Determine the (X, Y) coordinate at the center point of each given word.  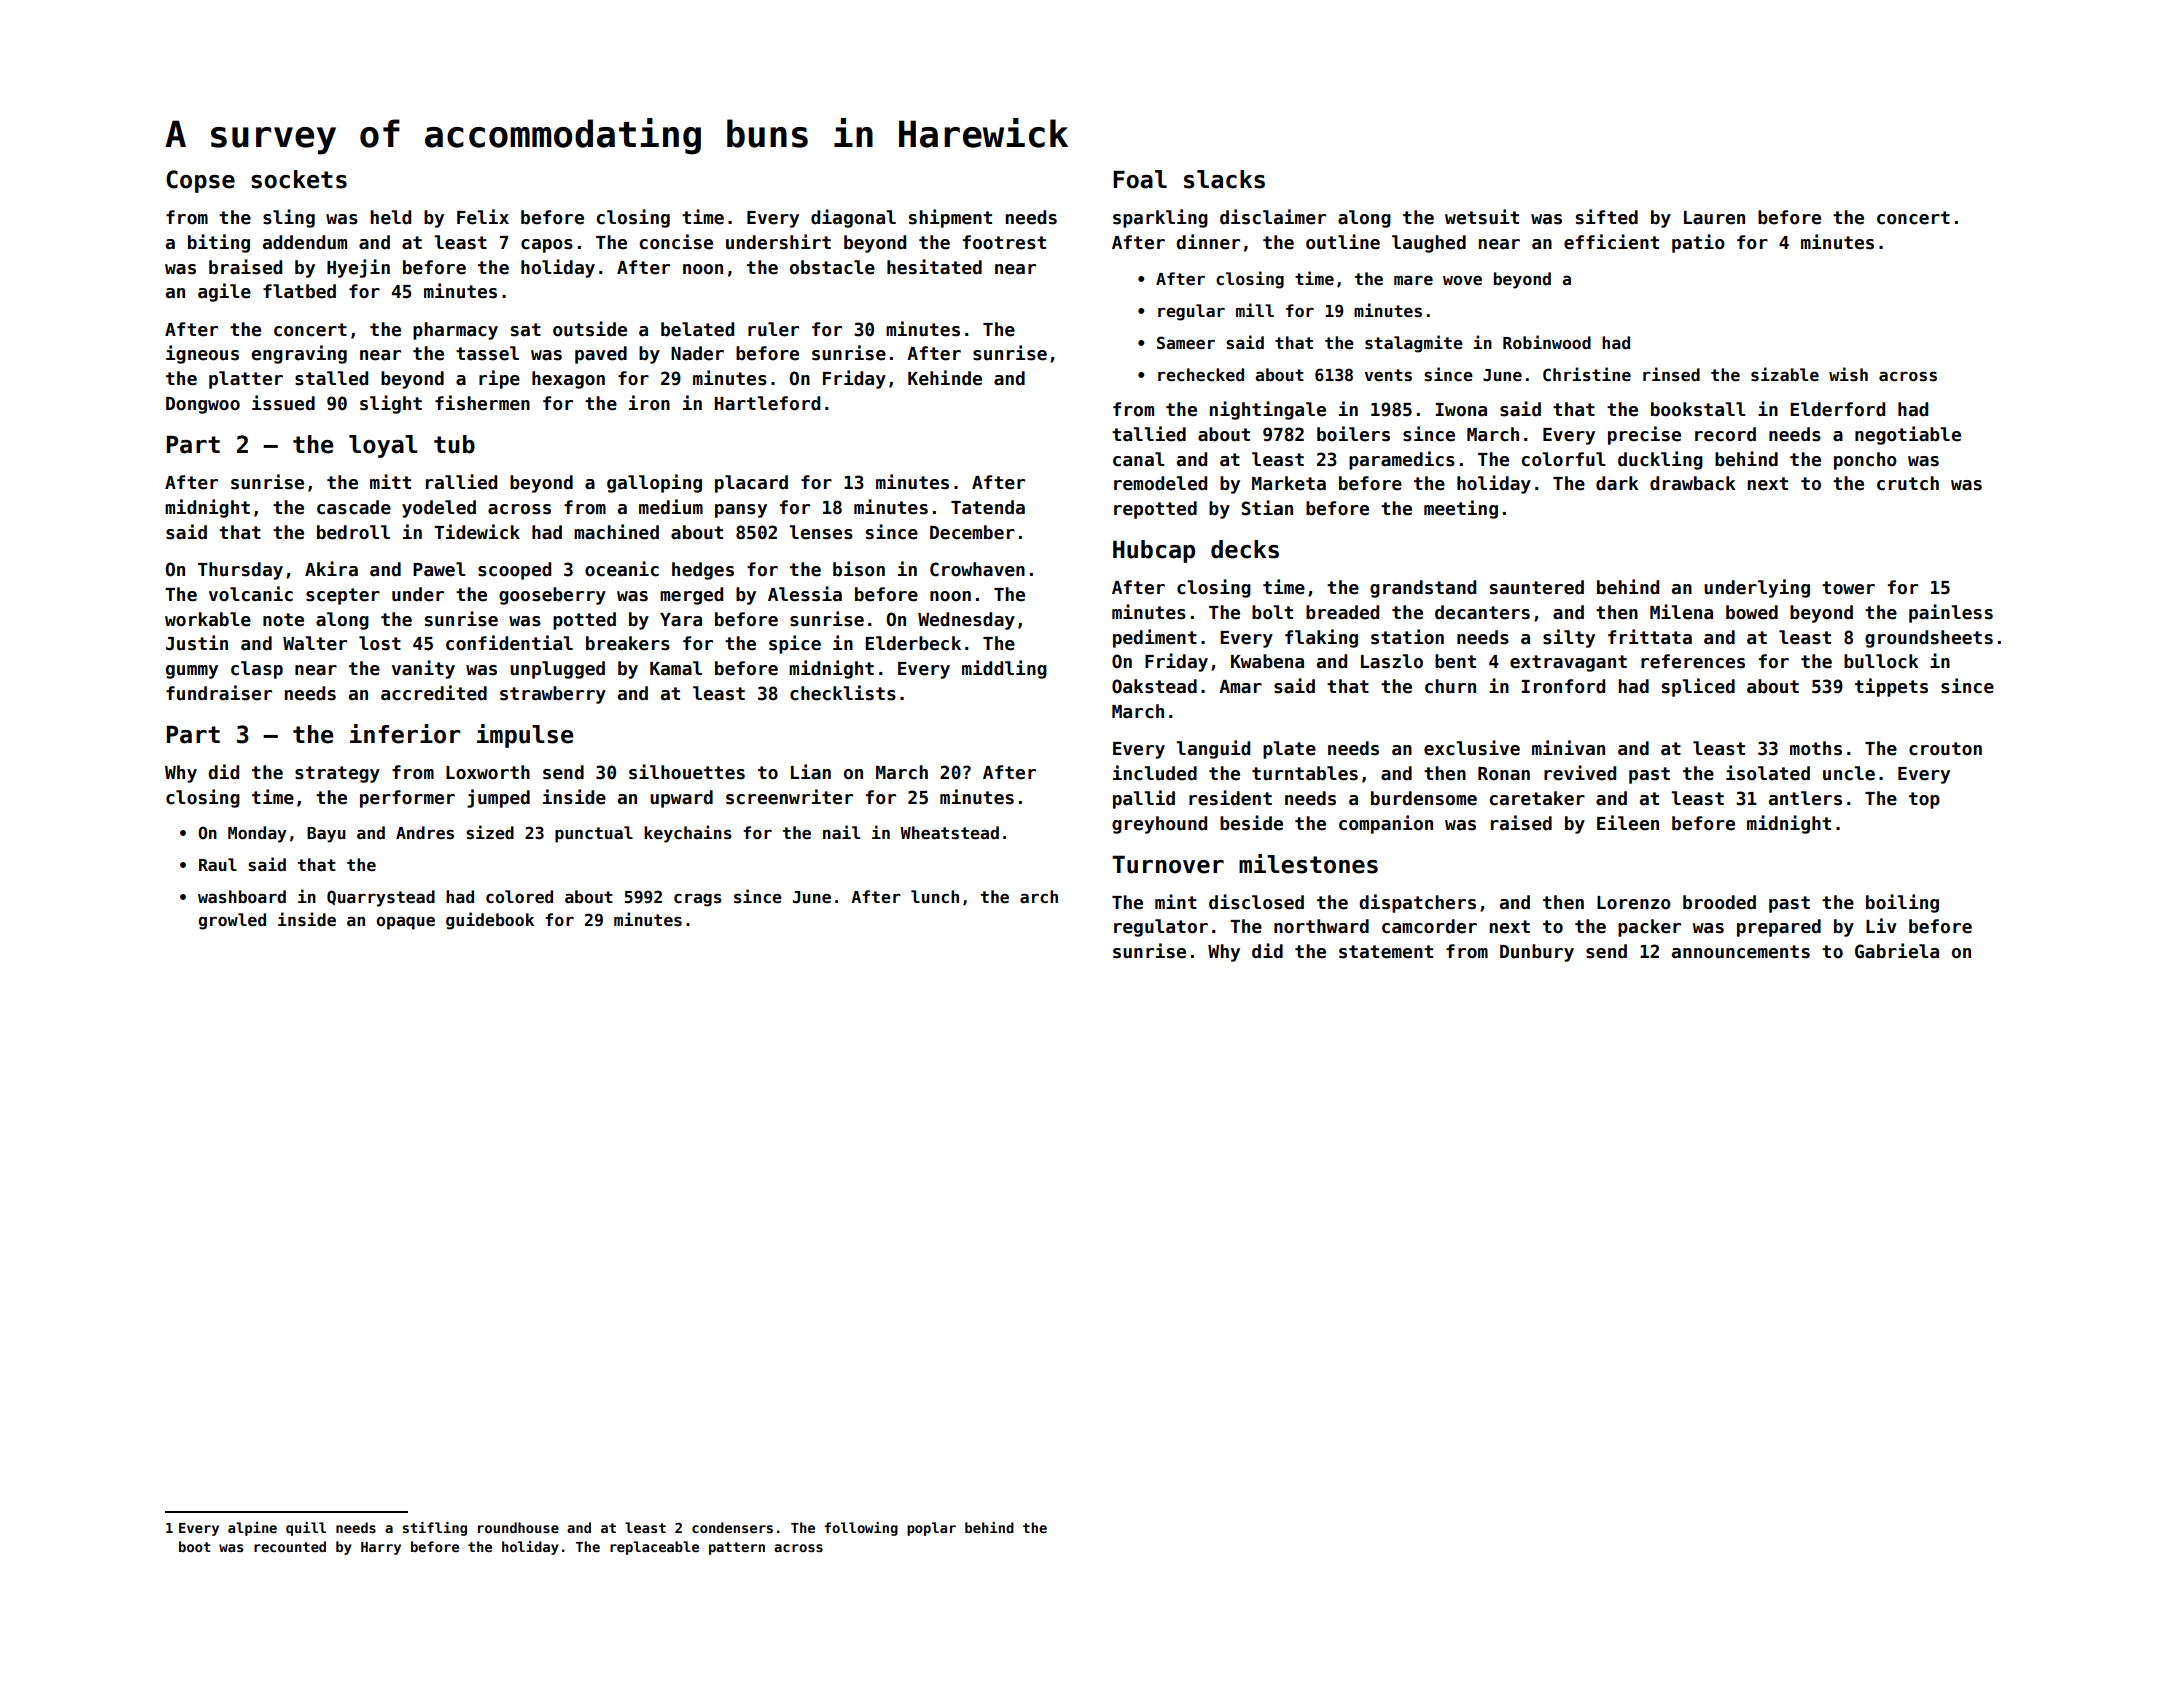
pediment (1155, 638)
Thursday (240, 571)
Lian (811, 772)
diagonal (853, 218)
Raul (218, 865)
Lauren (1714, 218)
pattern (737, 1548)
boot (195, 1546)
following (861, 1529)
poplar (931, 1529)
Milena (1681, 612)
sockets (299, 179)
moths (1816, 748)
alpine (252, 1529)
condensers (732, 1527)
